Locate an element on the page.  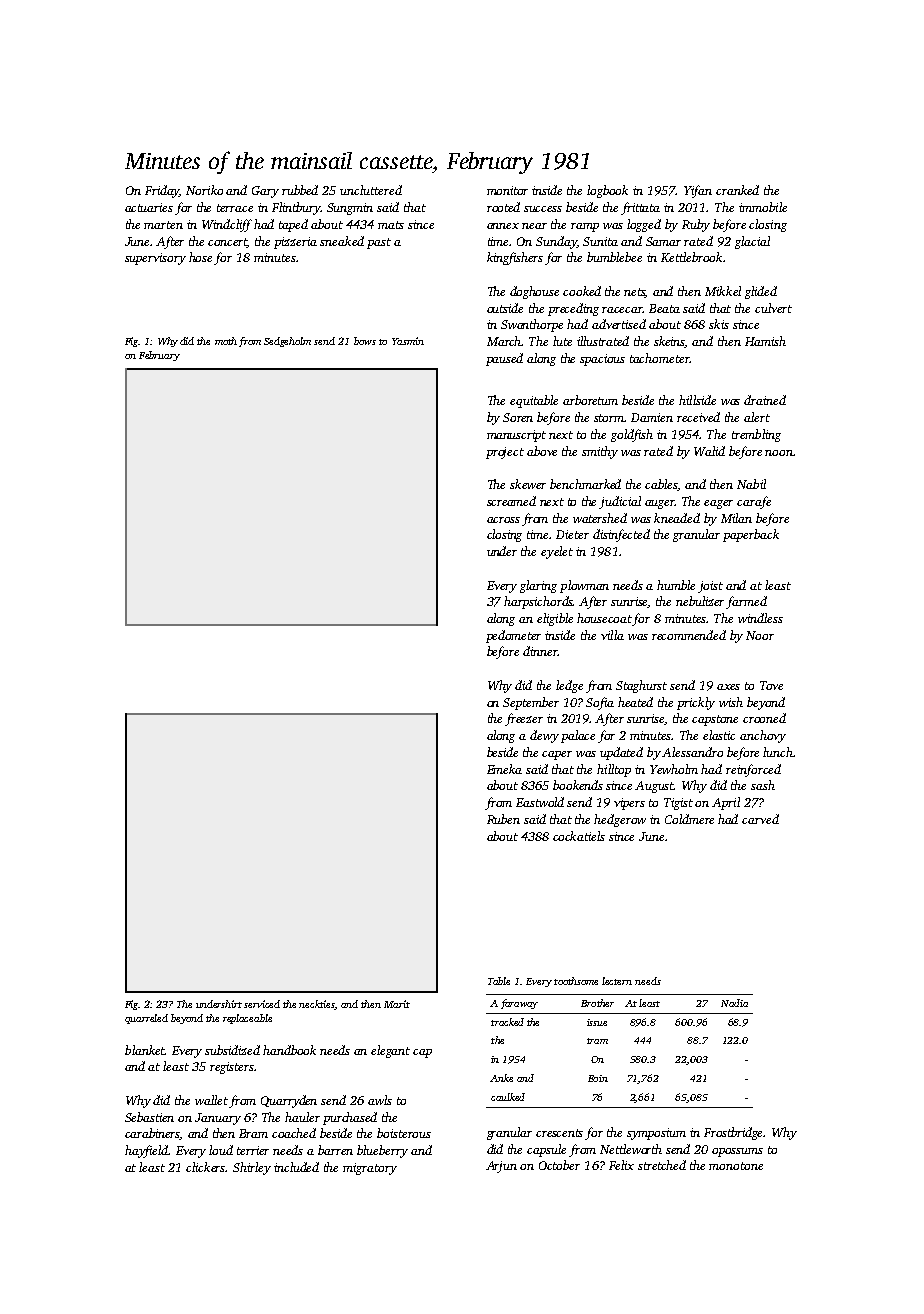
Nadia is located at coordinates (734, 1003).
